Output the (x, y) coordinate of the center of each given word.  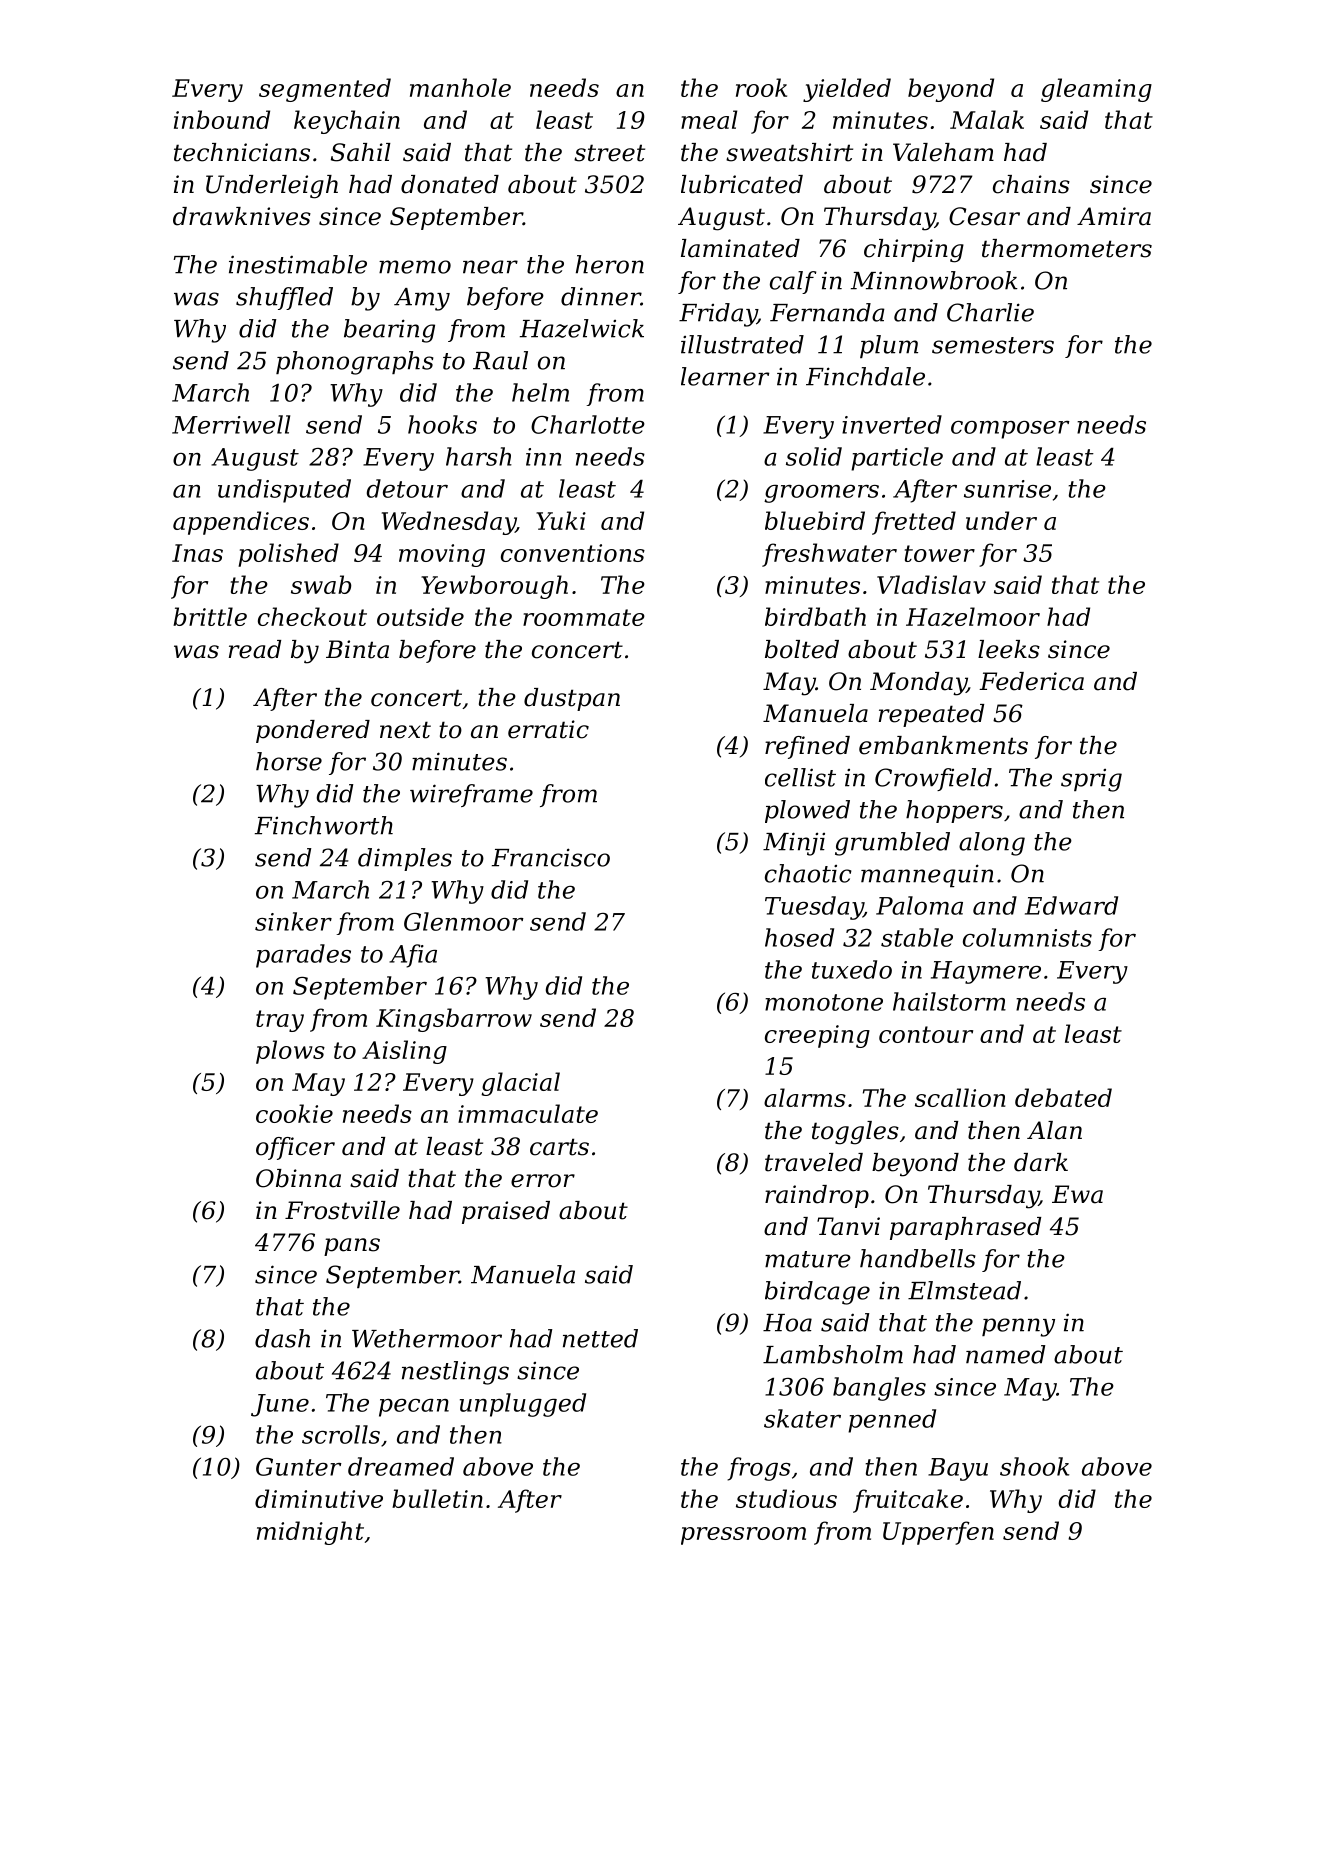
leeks (1009, 649)
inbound (222, 119)
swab (321, 584)
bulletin (437, 1498)
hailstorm (949, 1001)
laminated (740, 248)
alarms (805, 1097)
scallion (960, 1097)
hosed (799, 937)
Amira (1114, 216)
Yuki (561, 520)
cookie (294, 1113)
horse (289, 761)
